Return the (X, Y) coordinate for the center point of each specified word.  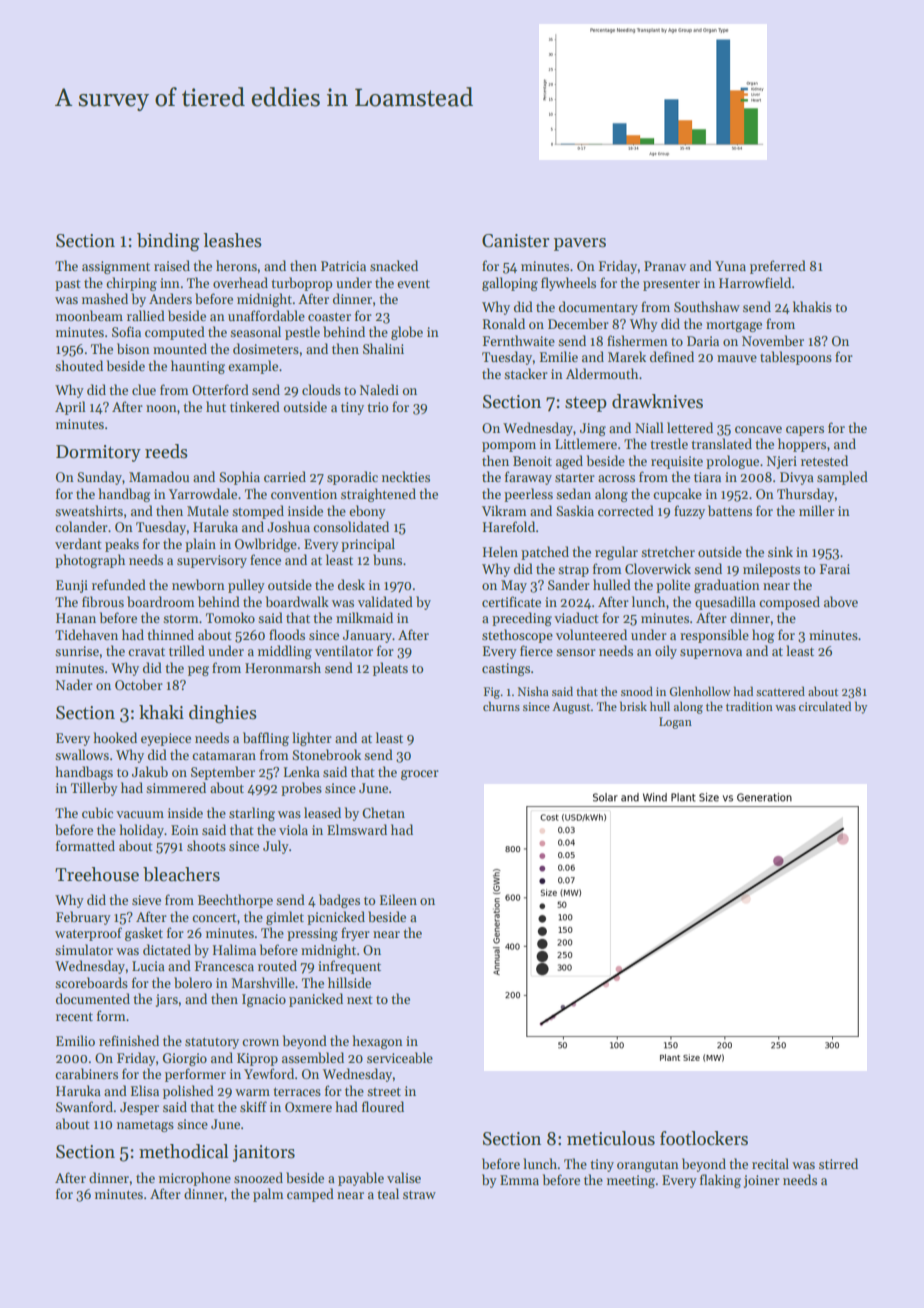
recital (770, 1163)
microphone (195, 1179)
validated (385, 601)
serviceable (400, 1057)
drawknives (657, 401)
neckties (406, 476)
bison (133, 348)
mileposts (771, 570)
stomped (258, 512)
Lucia (148, 966)
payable (361, 1179)
